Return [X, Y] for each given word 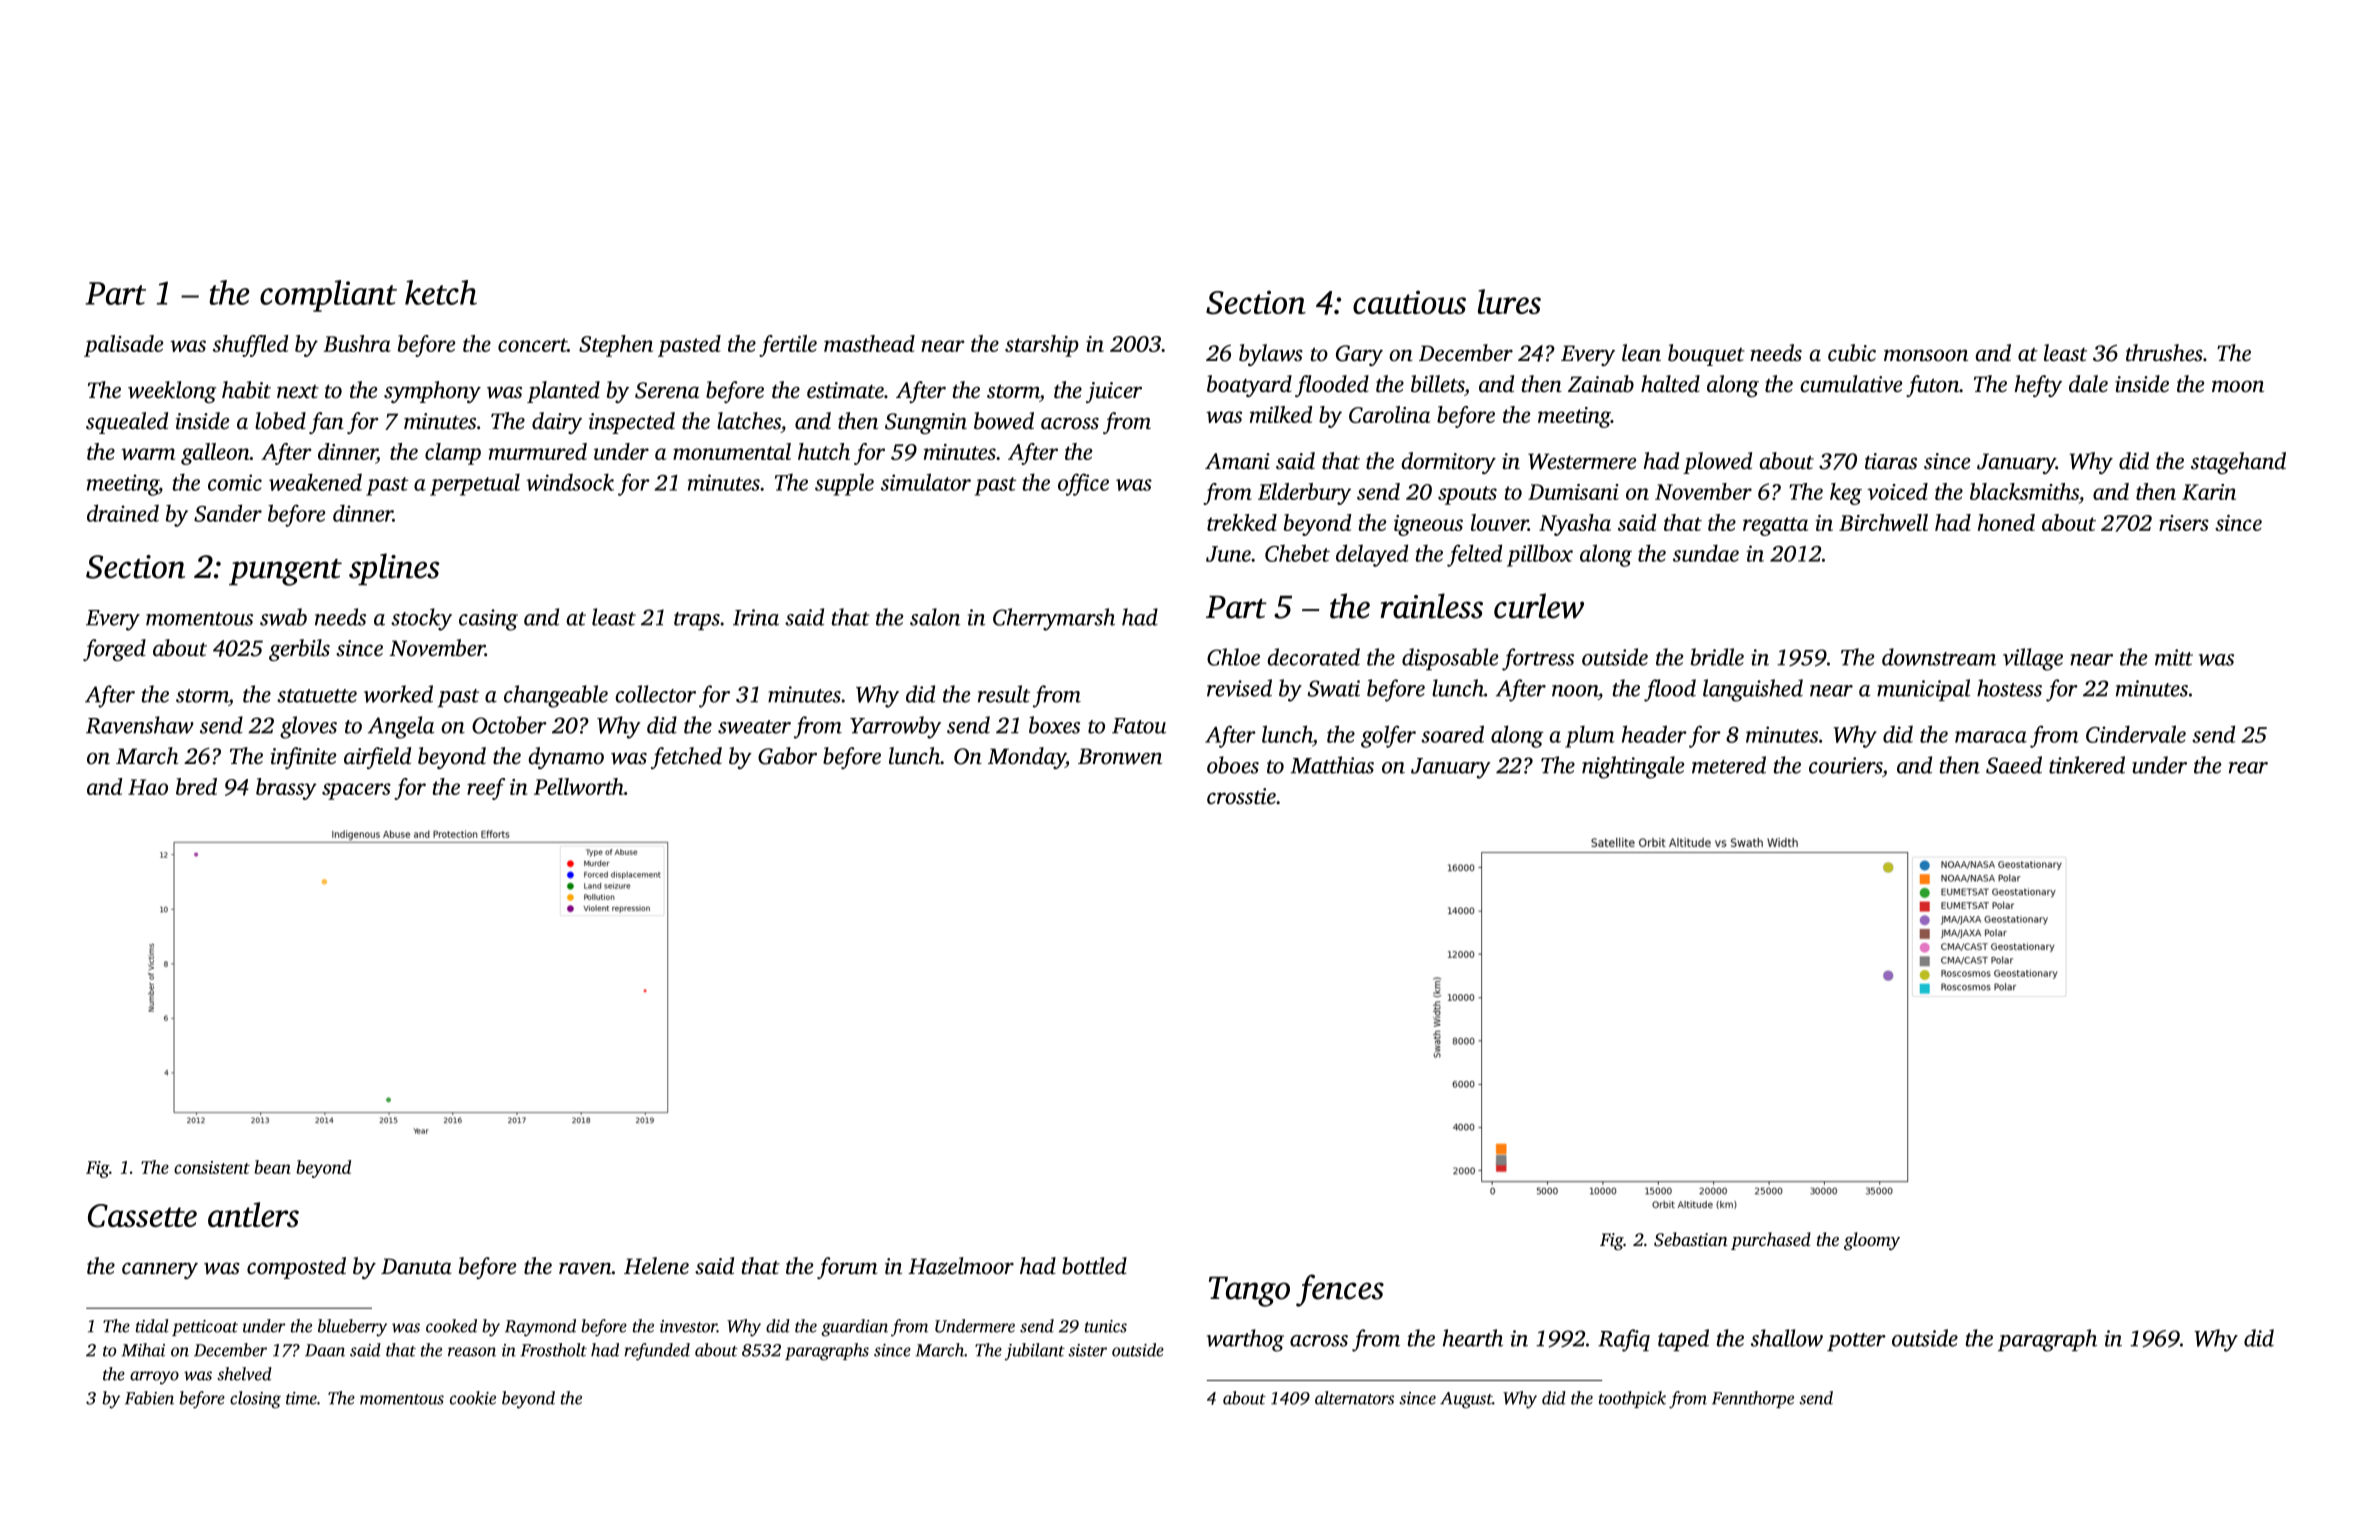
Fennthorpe [1753, 1399]
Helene [656, 1266]
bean [272, 1167]
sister [1087, 1350]
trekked [1242, 522]
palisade [123, 346]
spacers [356, 791]
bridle [1717, 657]
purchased [1771, 1241]
